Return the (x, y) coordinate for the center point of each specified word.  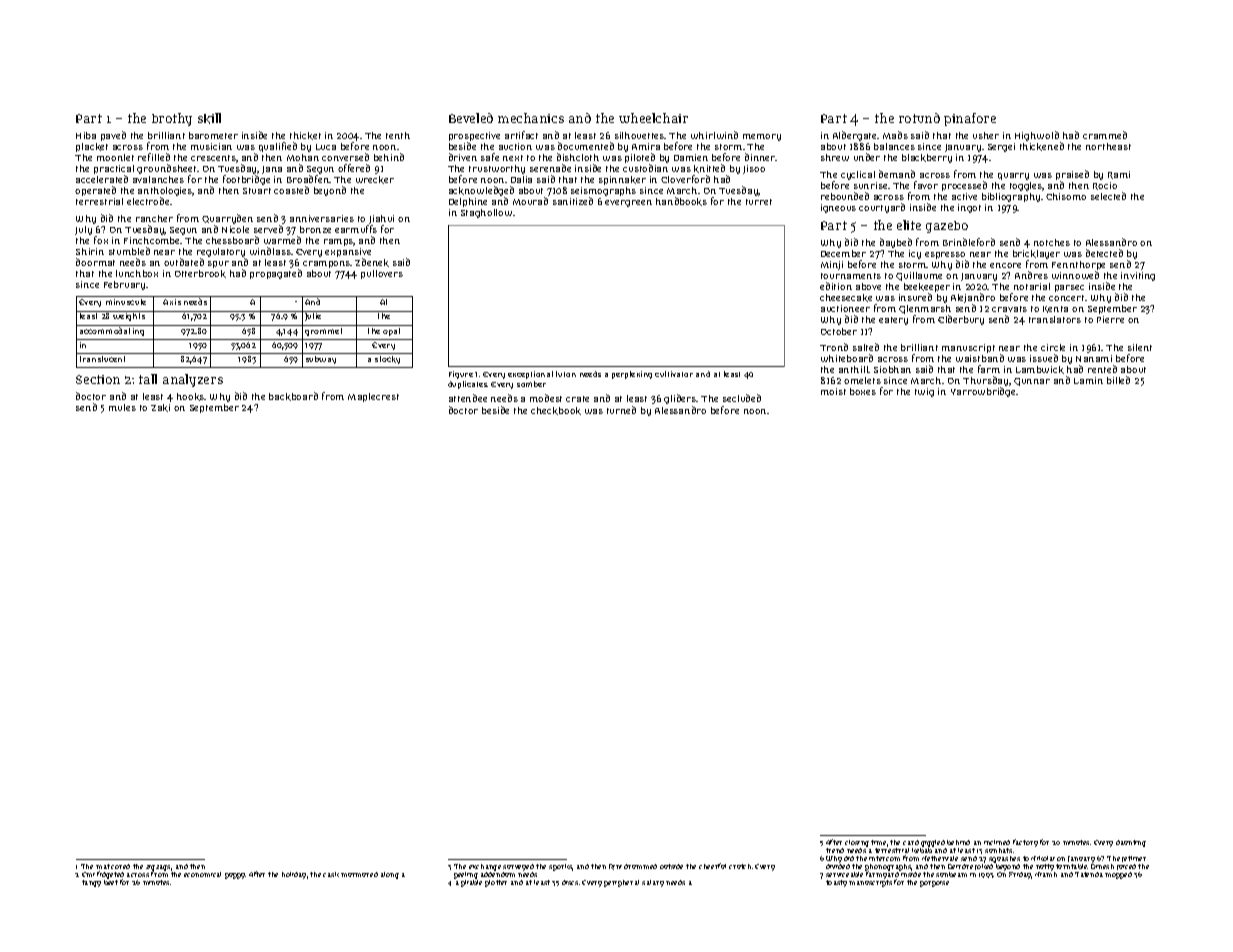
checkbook (556, 411)
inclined (997, 842)
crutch (740, 866)
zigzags (159, 868)
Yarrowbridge (983, 392)
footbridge (246, 180)
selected (1108, 196)
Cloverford (685, 179)
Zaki (160, 408)
